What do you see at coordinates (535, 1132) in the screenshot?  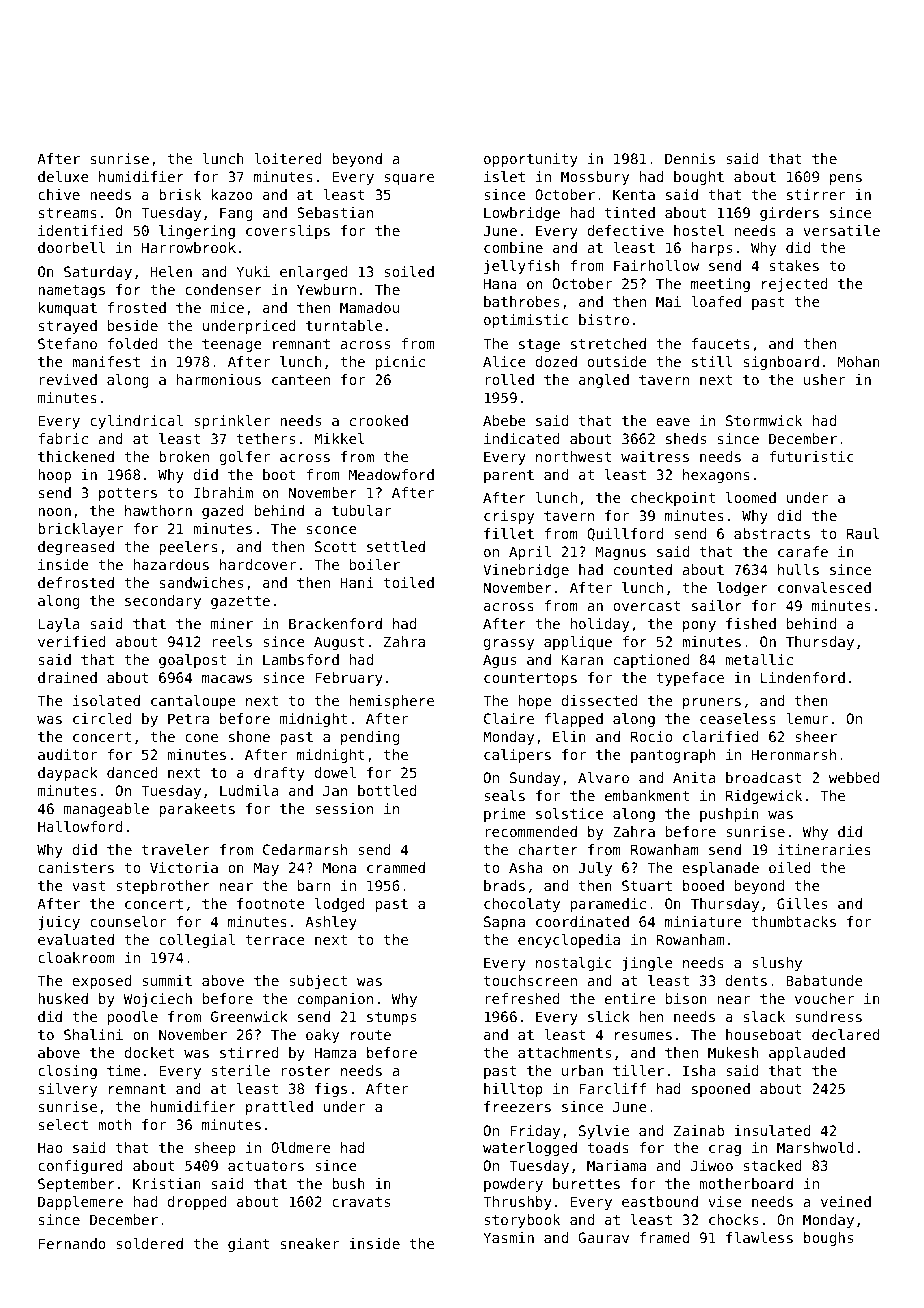 I see `Friday` at bounding box center [535, 1132].
